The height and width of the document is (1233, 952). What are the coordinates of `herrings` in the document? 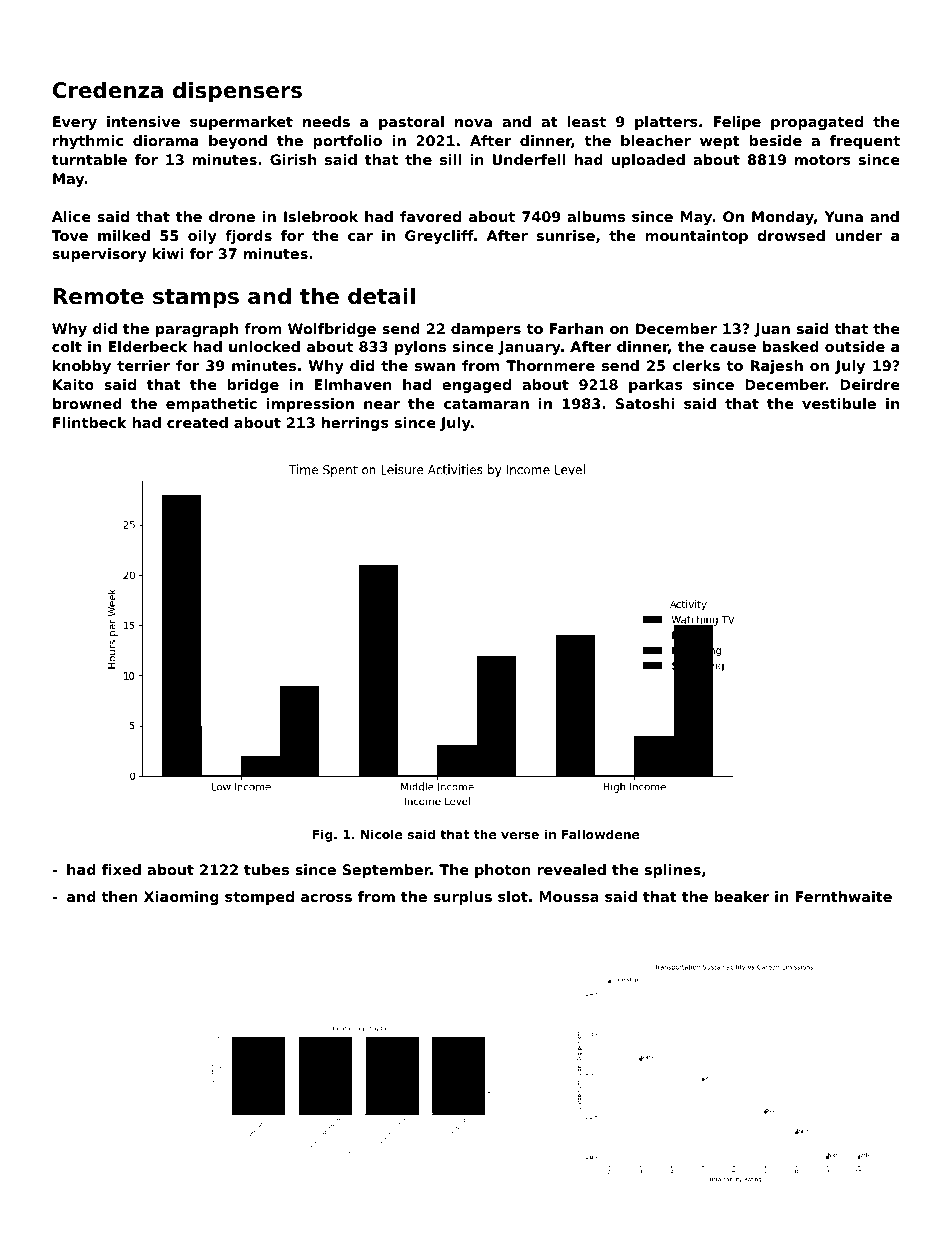 It's located at (355, 424).
